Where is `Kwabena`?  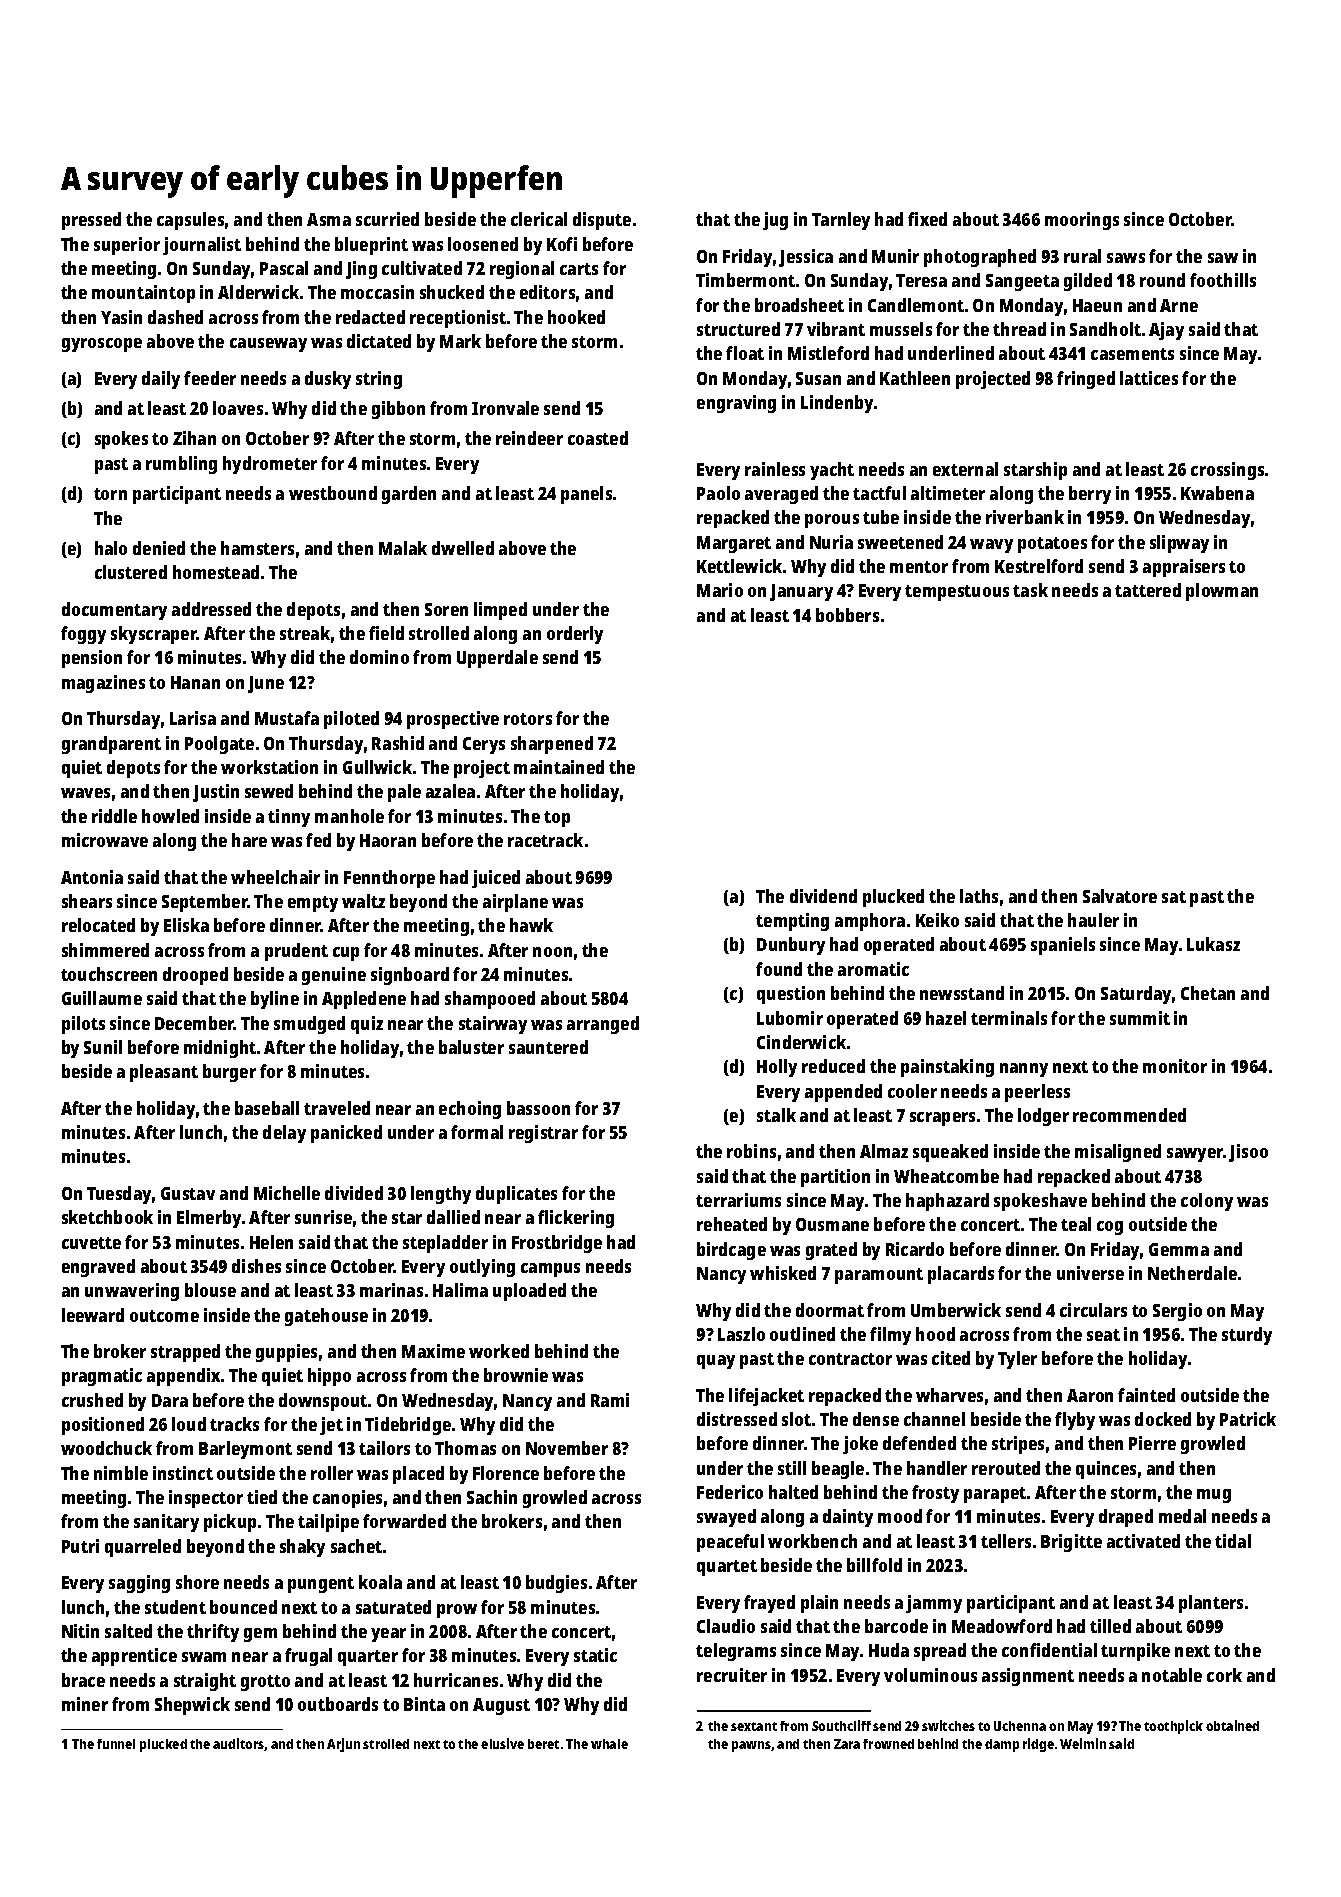
Kwabena is located at coordinates (1217, 493).
